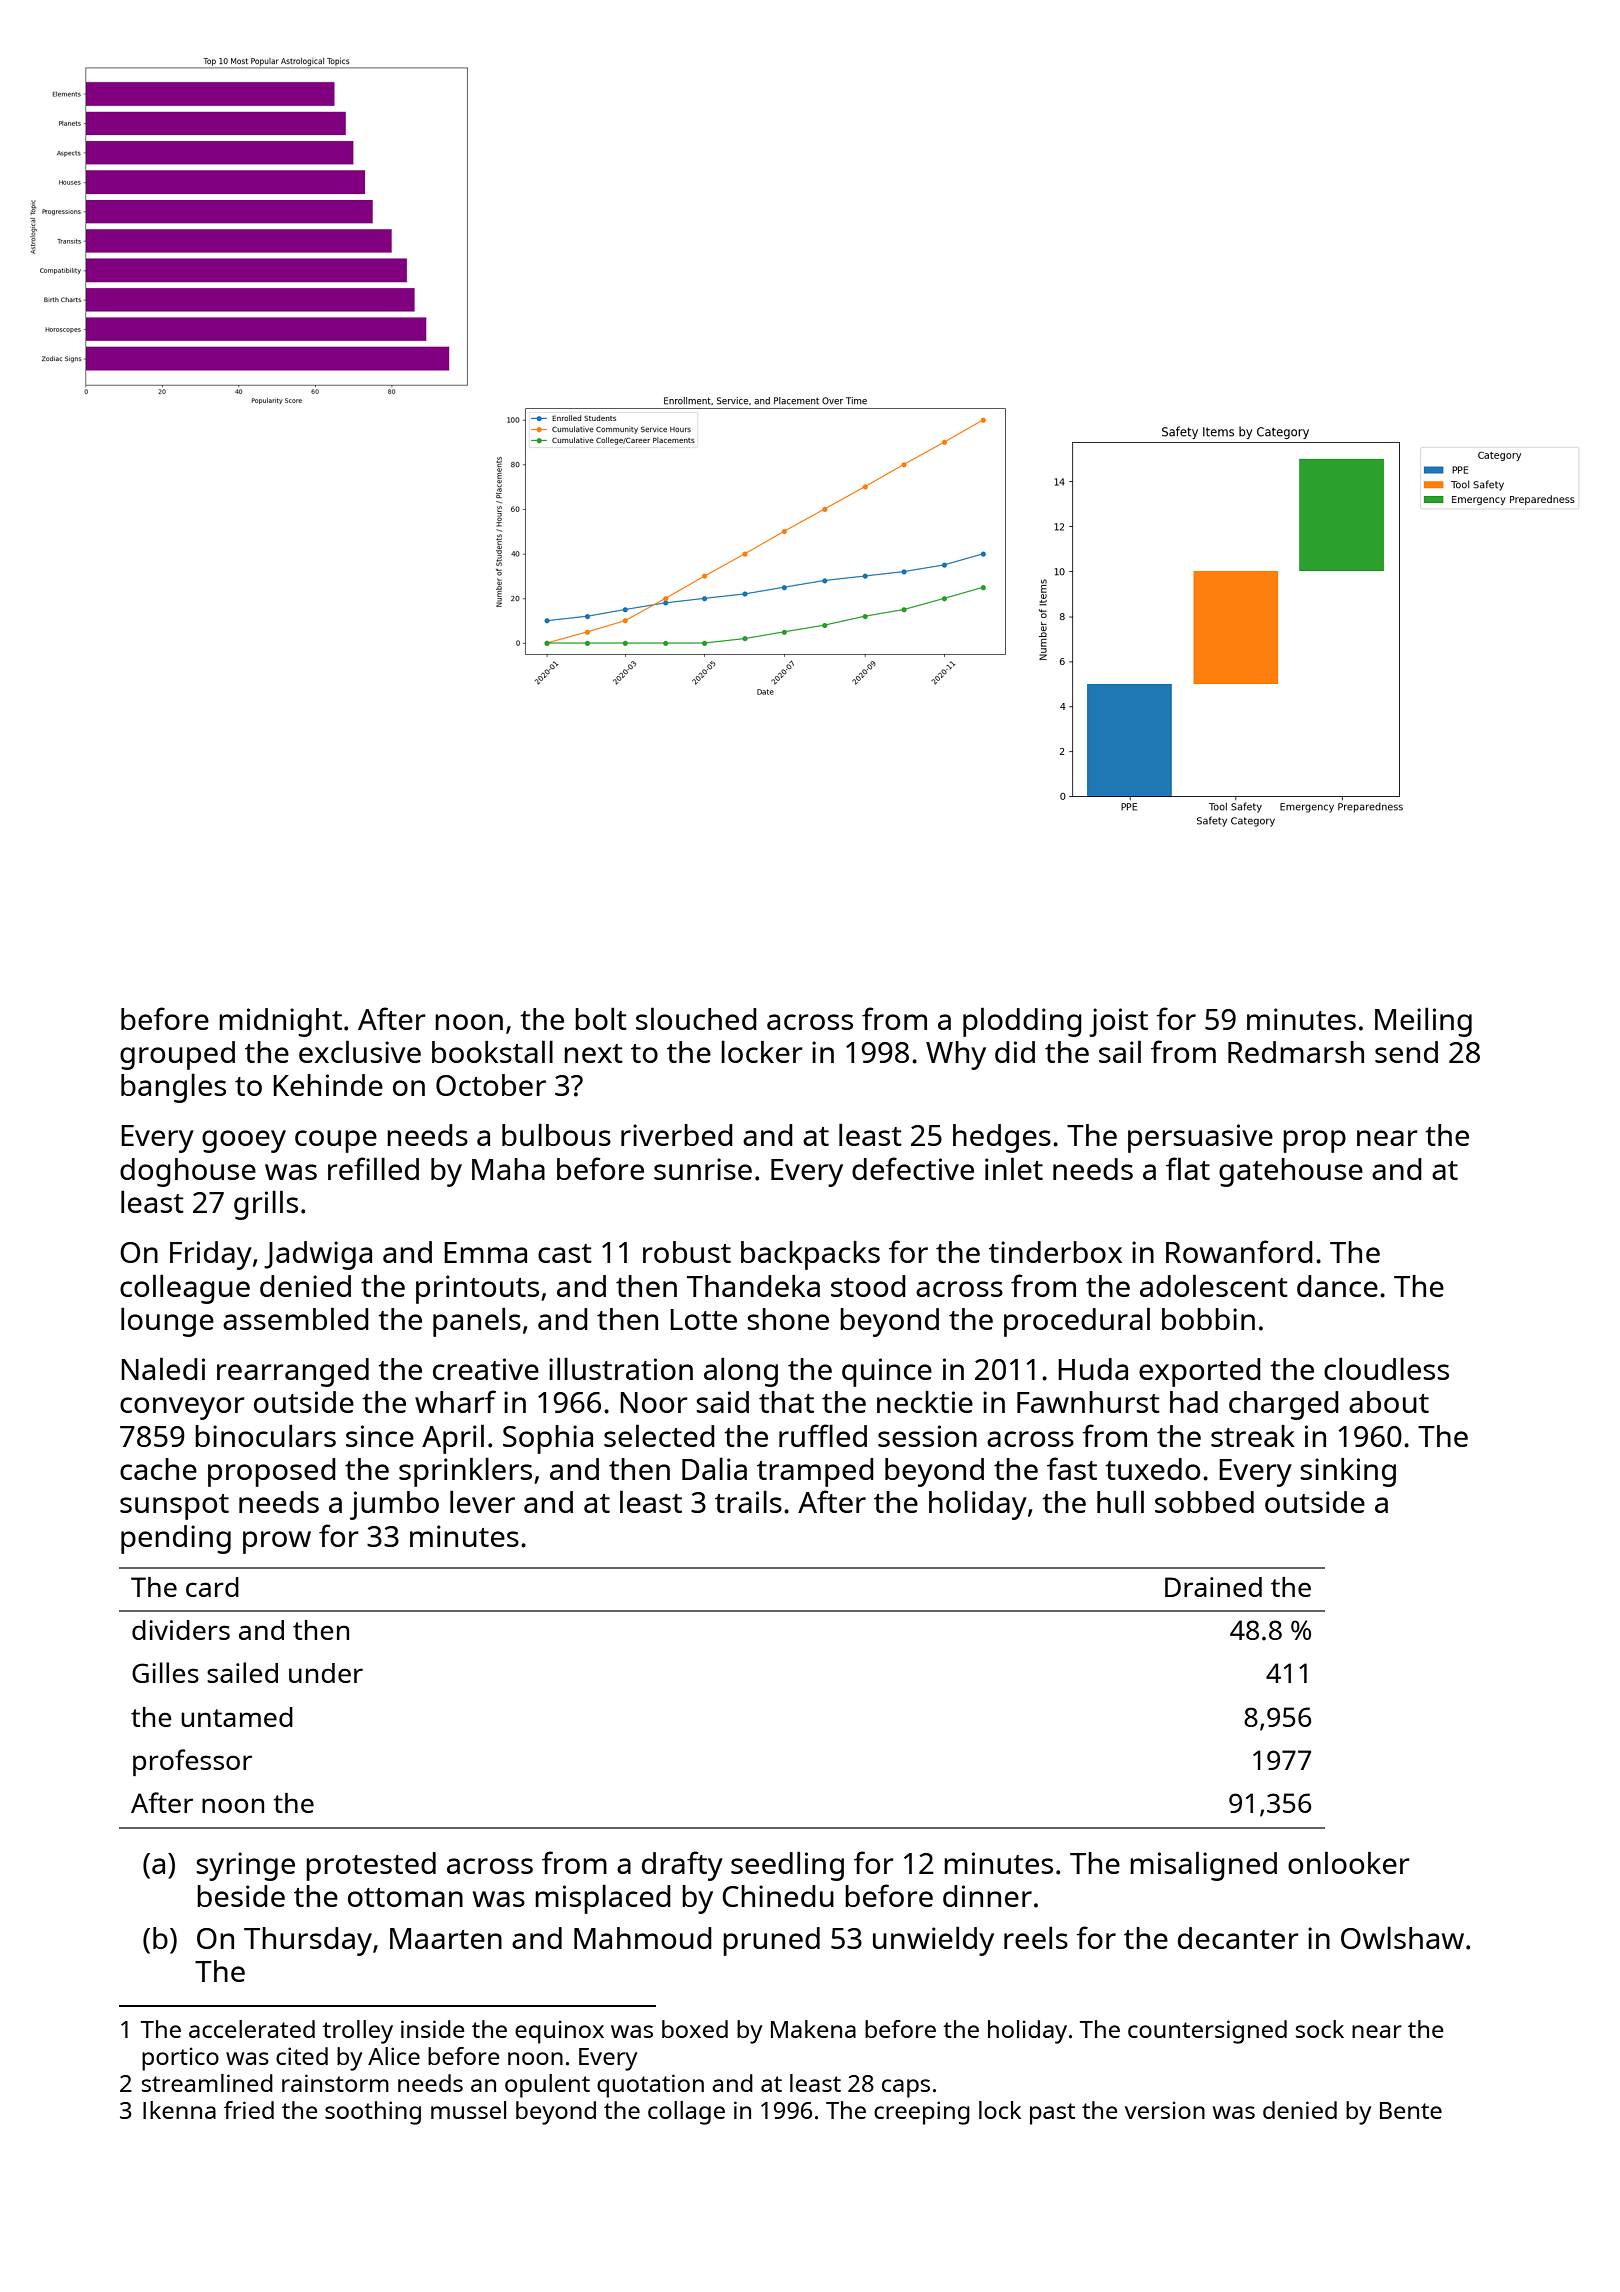 This page has width=1620, height=2292. Describe the element at coordinates (1188, 1168) in the page. I see `flat` at that location.
